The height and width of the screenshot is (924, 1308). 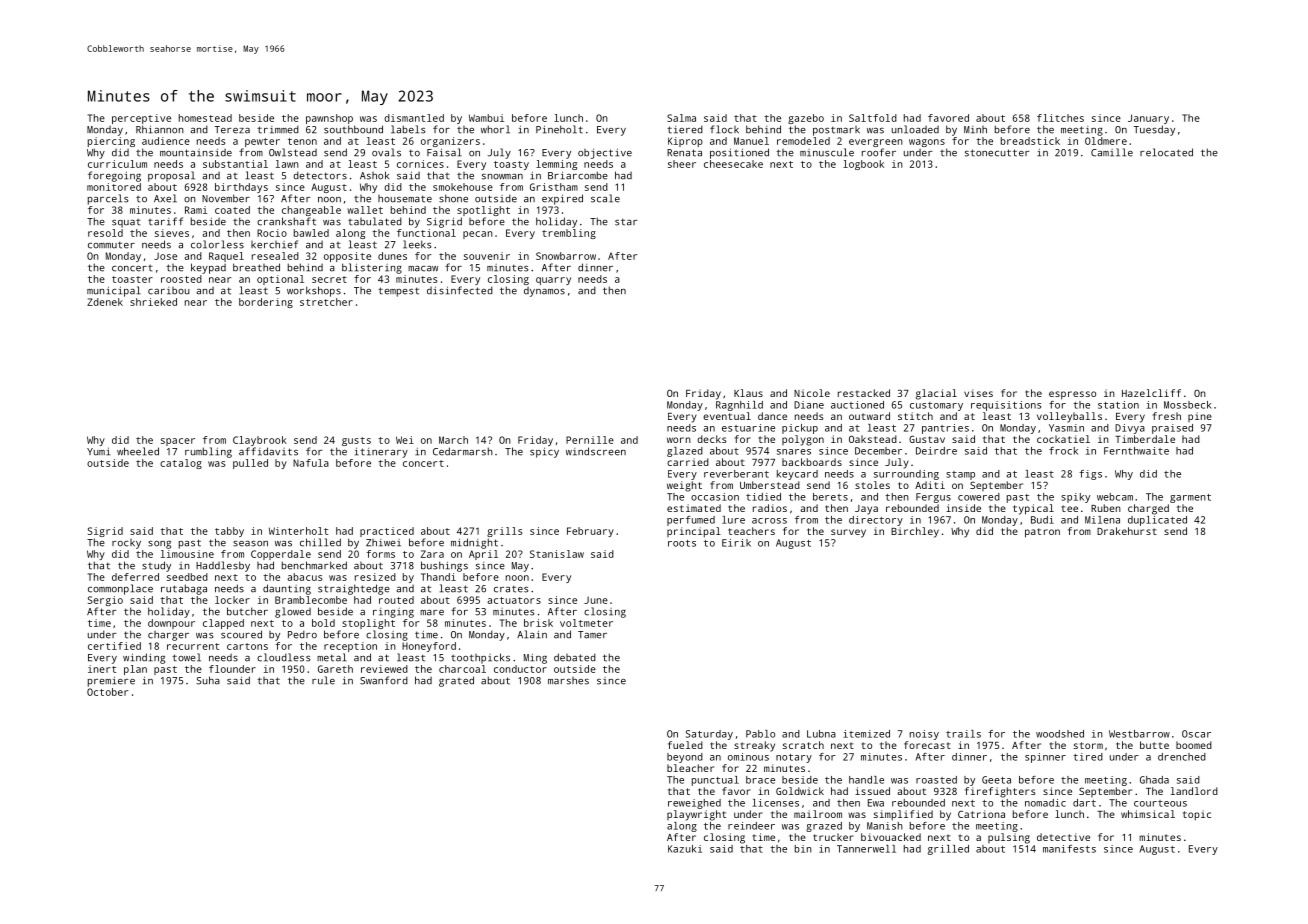 I want to click on limousine, so click(x=187, y=554).
